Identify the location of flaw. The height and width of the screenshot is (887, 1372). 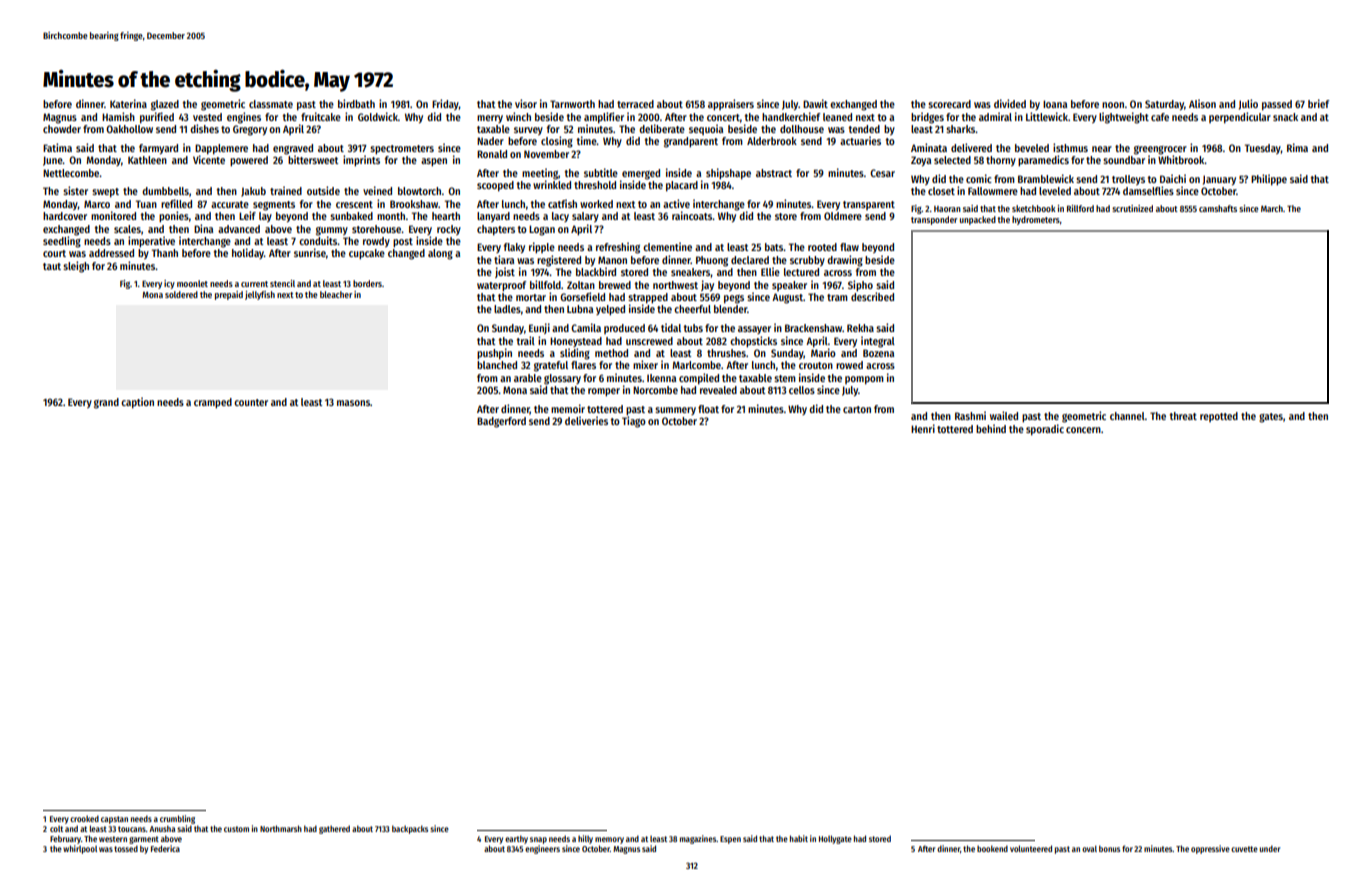
(849, 247).
